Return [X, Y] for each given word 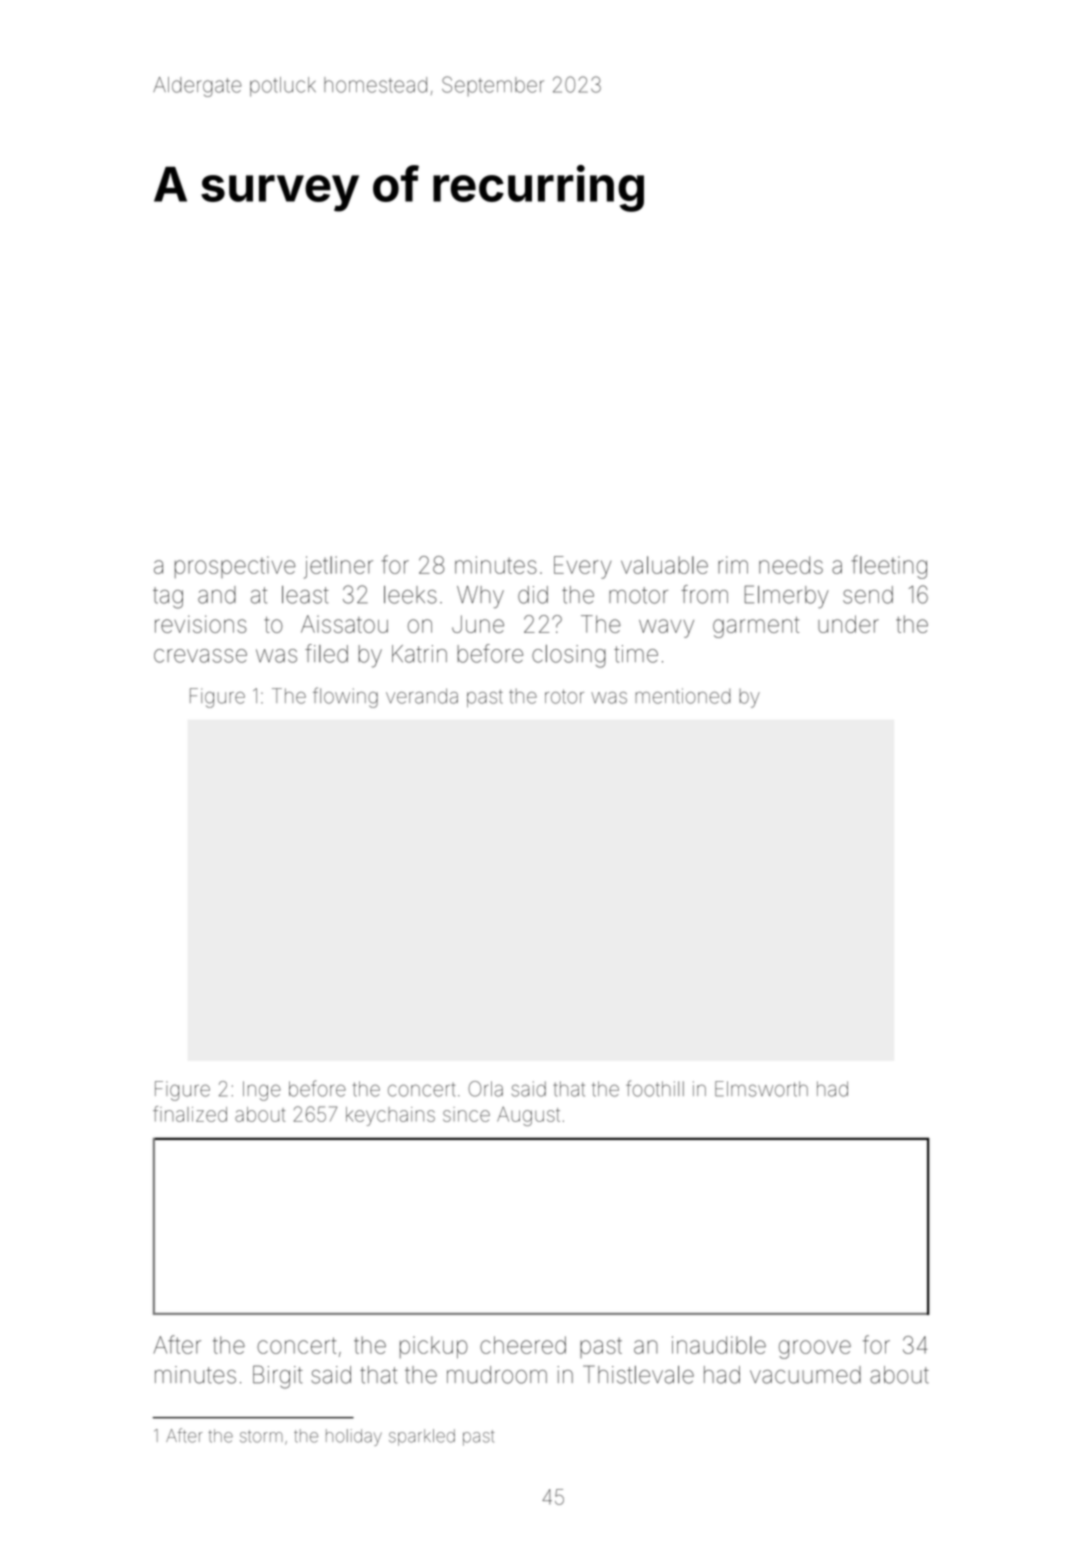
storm [261, 1436]
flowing [345, 697]
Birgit [278, 1377]
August [528, 1116]
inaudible [719, 1345]
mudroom [497, 1375]
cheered [523, 1345]
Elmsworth [761, 1089]
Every [582, 567]
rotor [564, 696]
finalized [190, 1114]
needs [791, 565]
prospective [235, 567]
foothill [655, 1088]
